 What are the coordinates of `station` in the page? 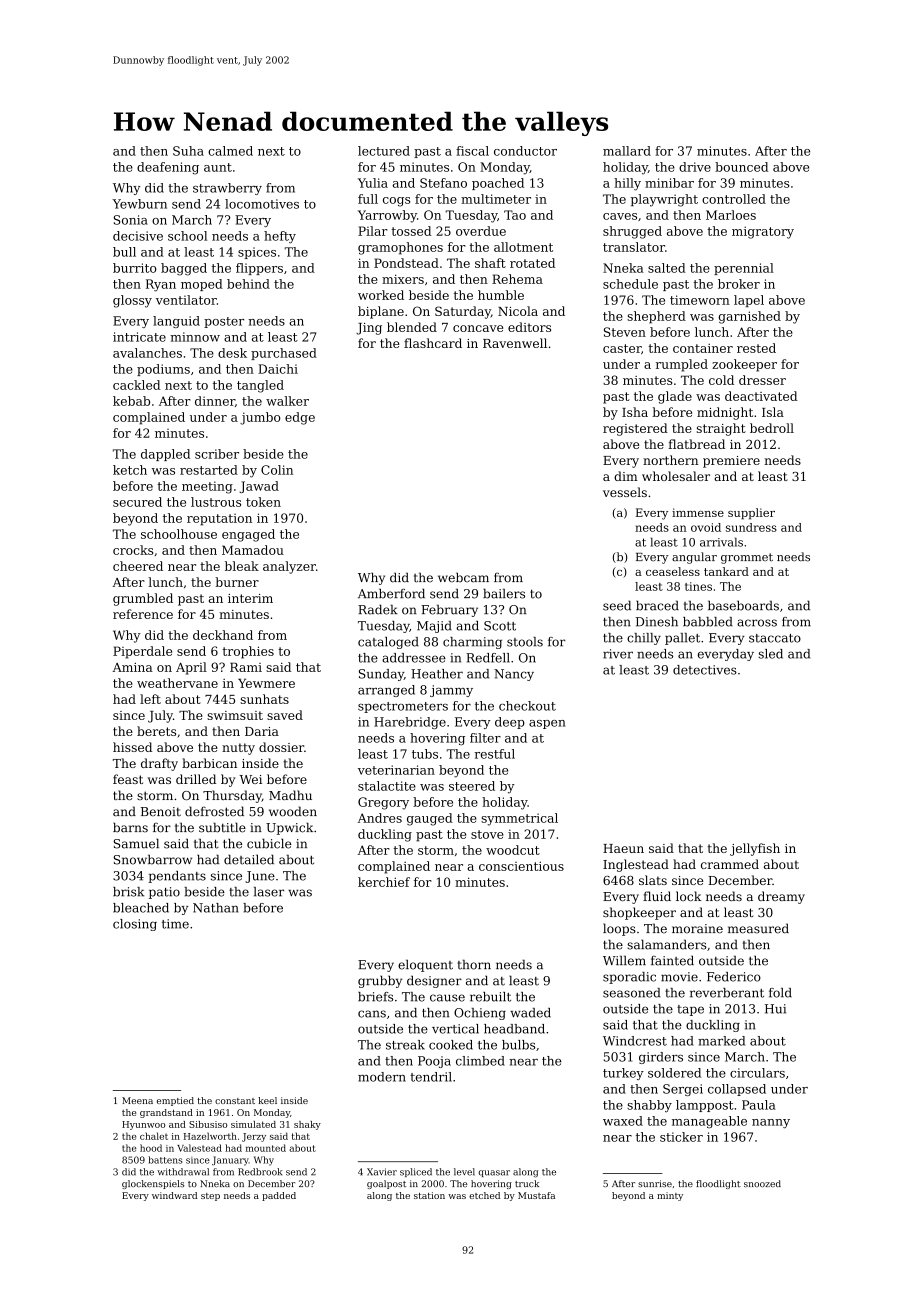 It's located at (429, 1195).
